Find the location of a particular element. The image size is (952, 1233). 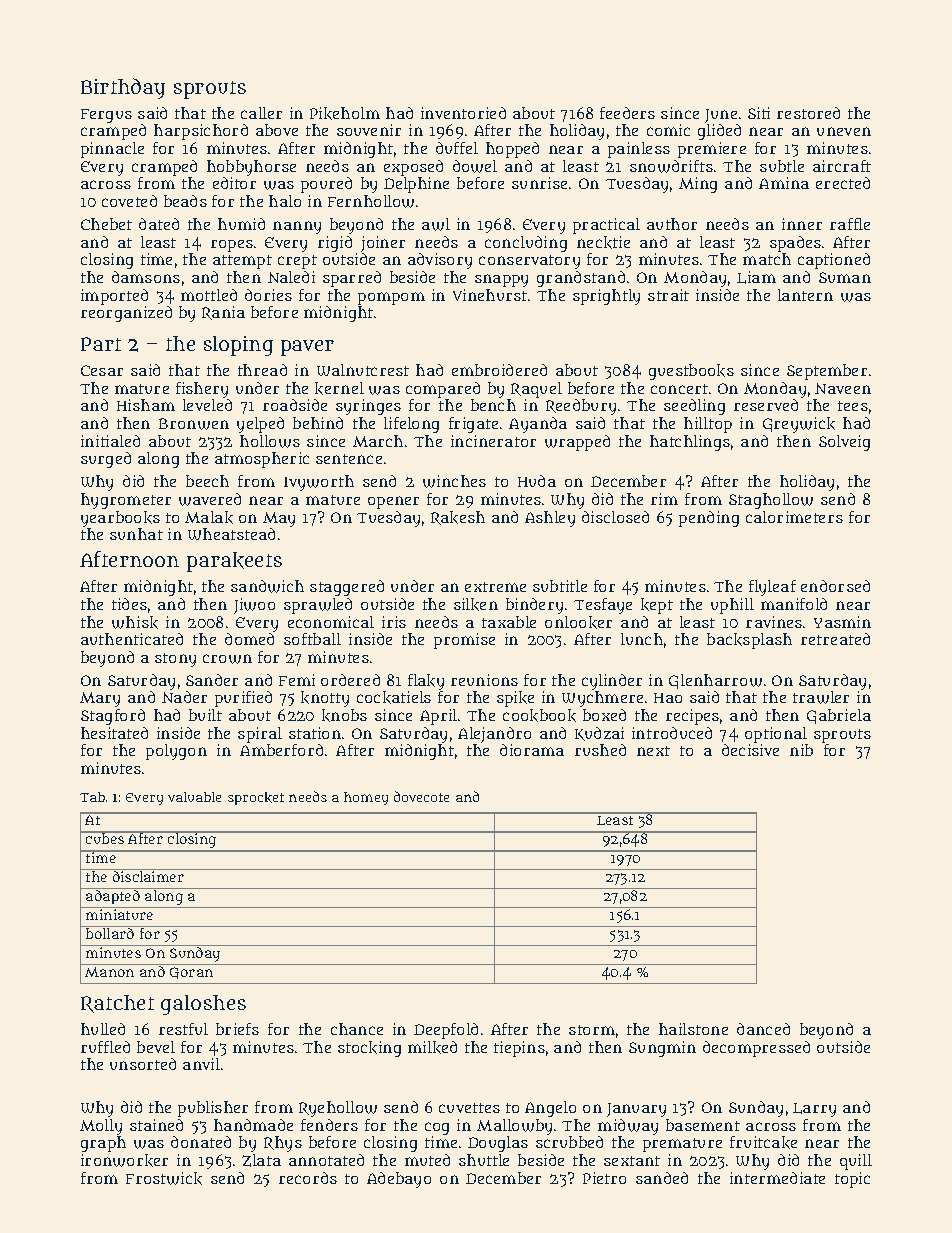

Ayanda is located at coordinates (538, 425).
